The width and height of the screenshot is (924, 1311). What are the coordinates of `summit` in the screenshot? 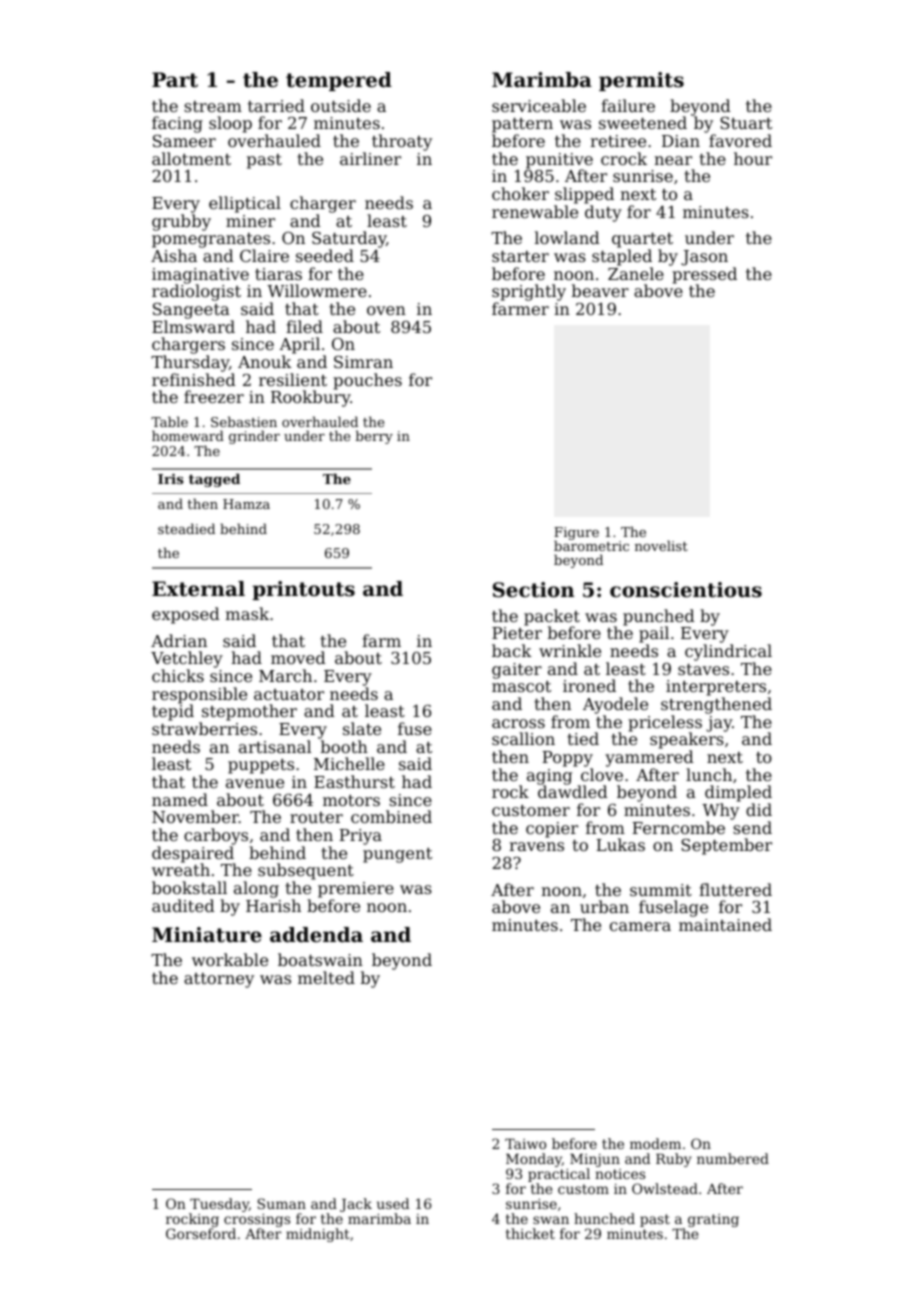 It's located at (661, 890).
